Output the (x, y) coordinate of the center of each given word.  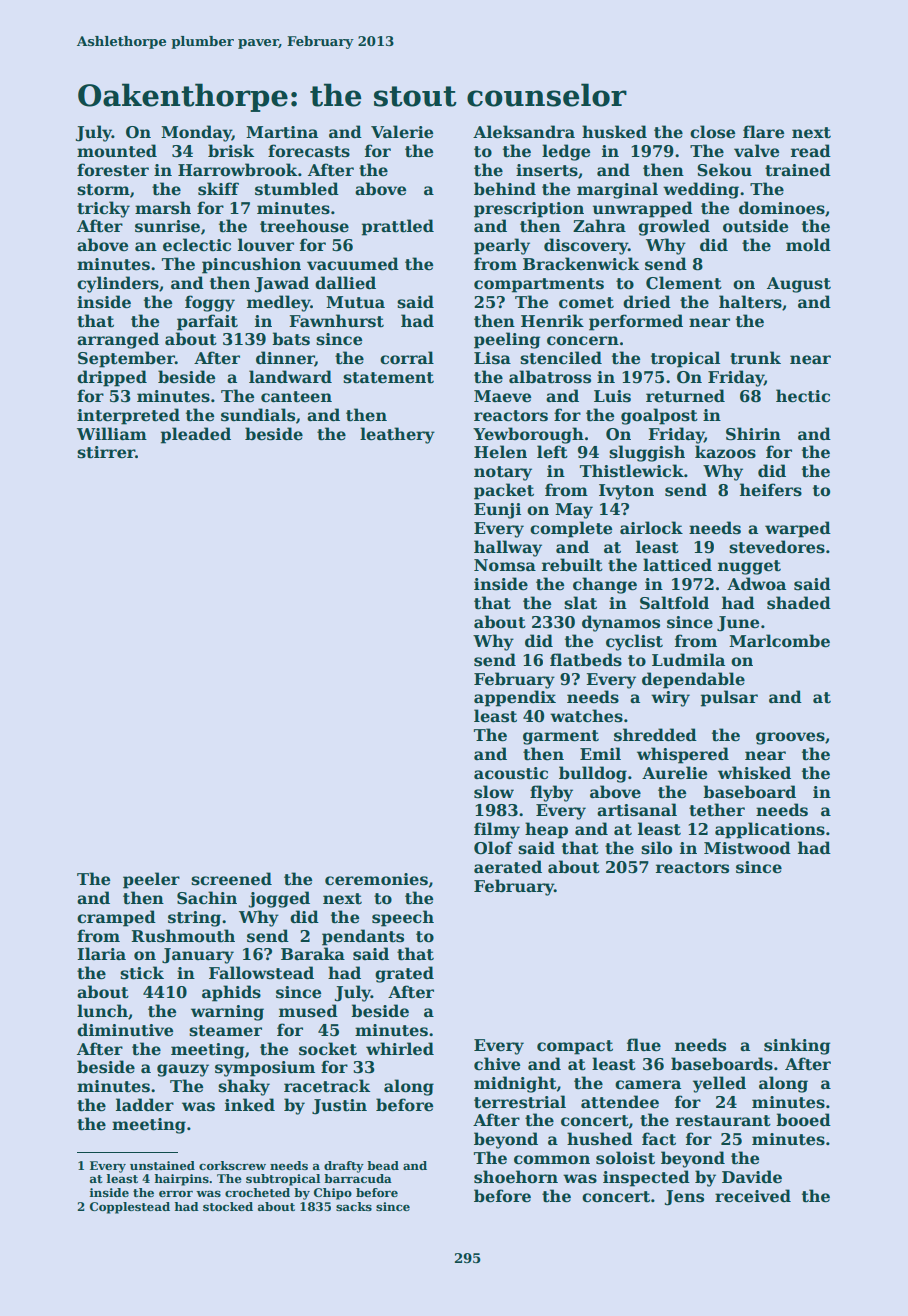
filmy (497, 830)
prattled (398, 227)
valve (757, 151)
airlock (651, 528)
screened (231, 879)
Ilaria (101, 953)
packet (504, 491)
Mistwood (747, 848)
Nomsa (505, 565)
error (176, 1193)
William (112, 433)
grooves (790, 738)
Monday (196, 133)
